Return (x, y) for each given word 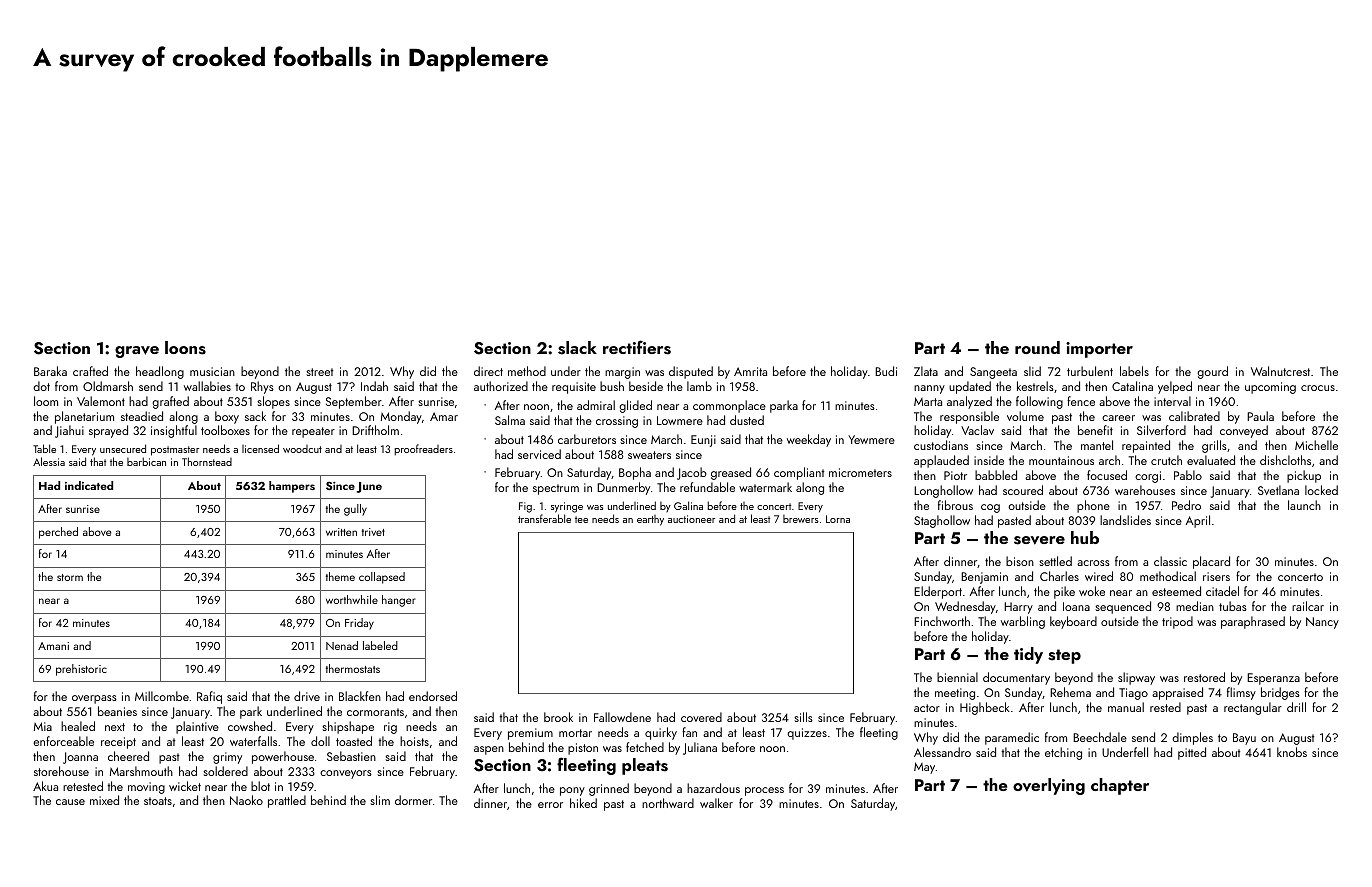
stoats (158, 801)
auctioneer (691, 519)
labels (1134, 371)
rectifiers (637, 347)
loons (185, 348)
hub (1085, 537)
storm (70, 577)
